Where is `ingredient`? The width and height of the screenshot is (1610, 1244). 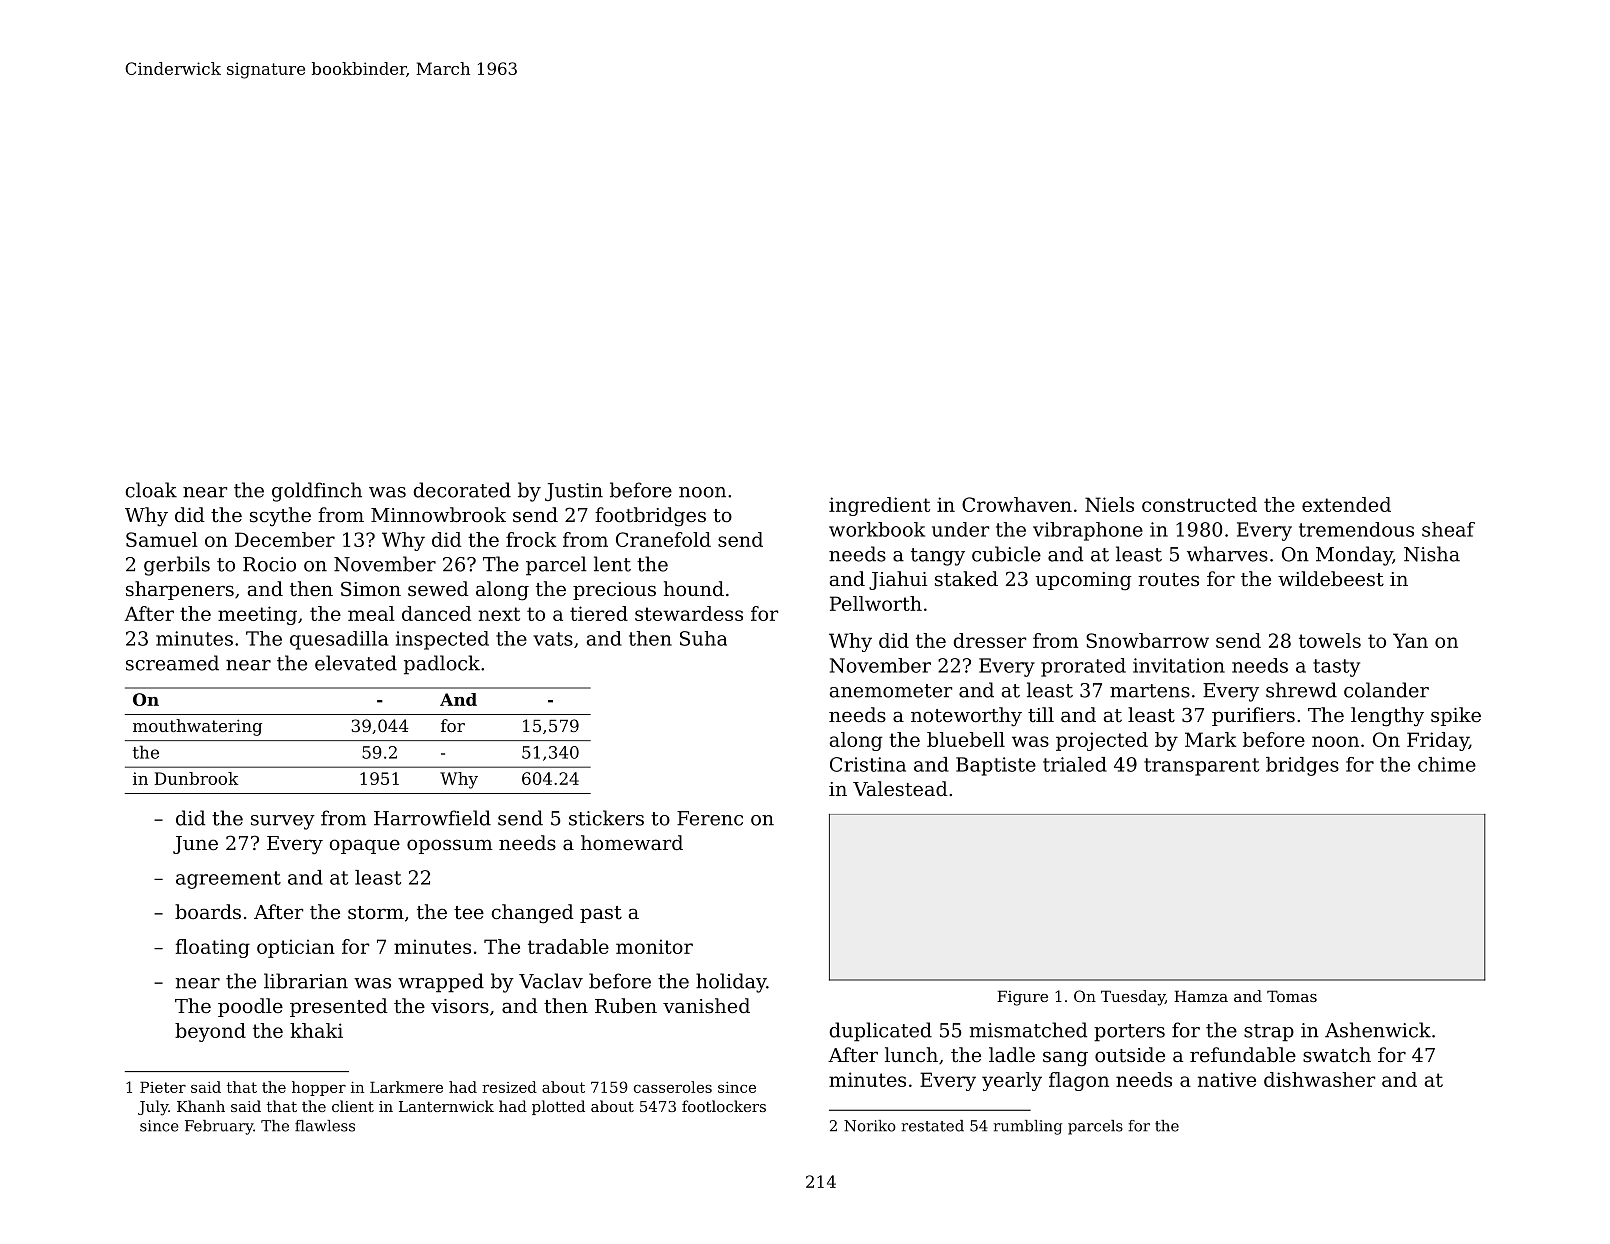
ingredient is located at coordinates (879, 506).
